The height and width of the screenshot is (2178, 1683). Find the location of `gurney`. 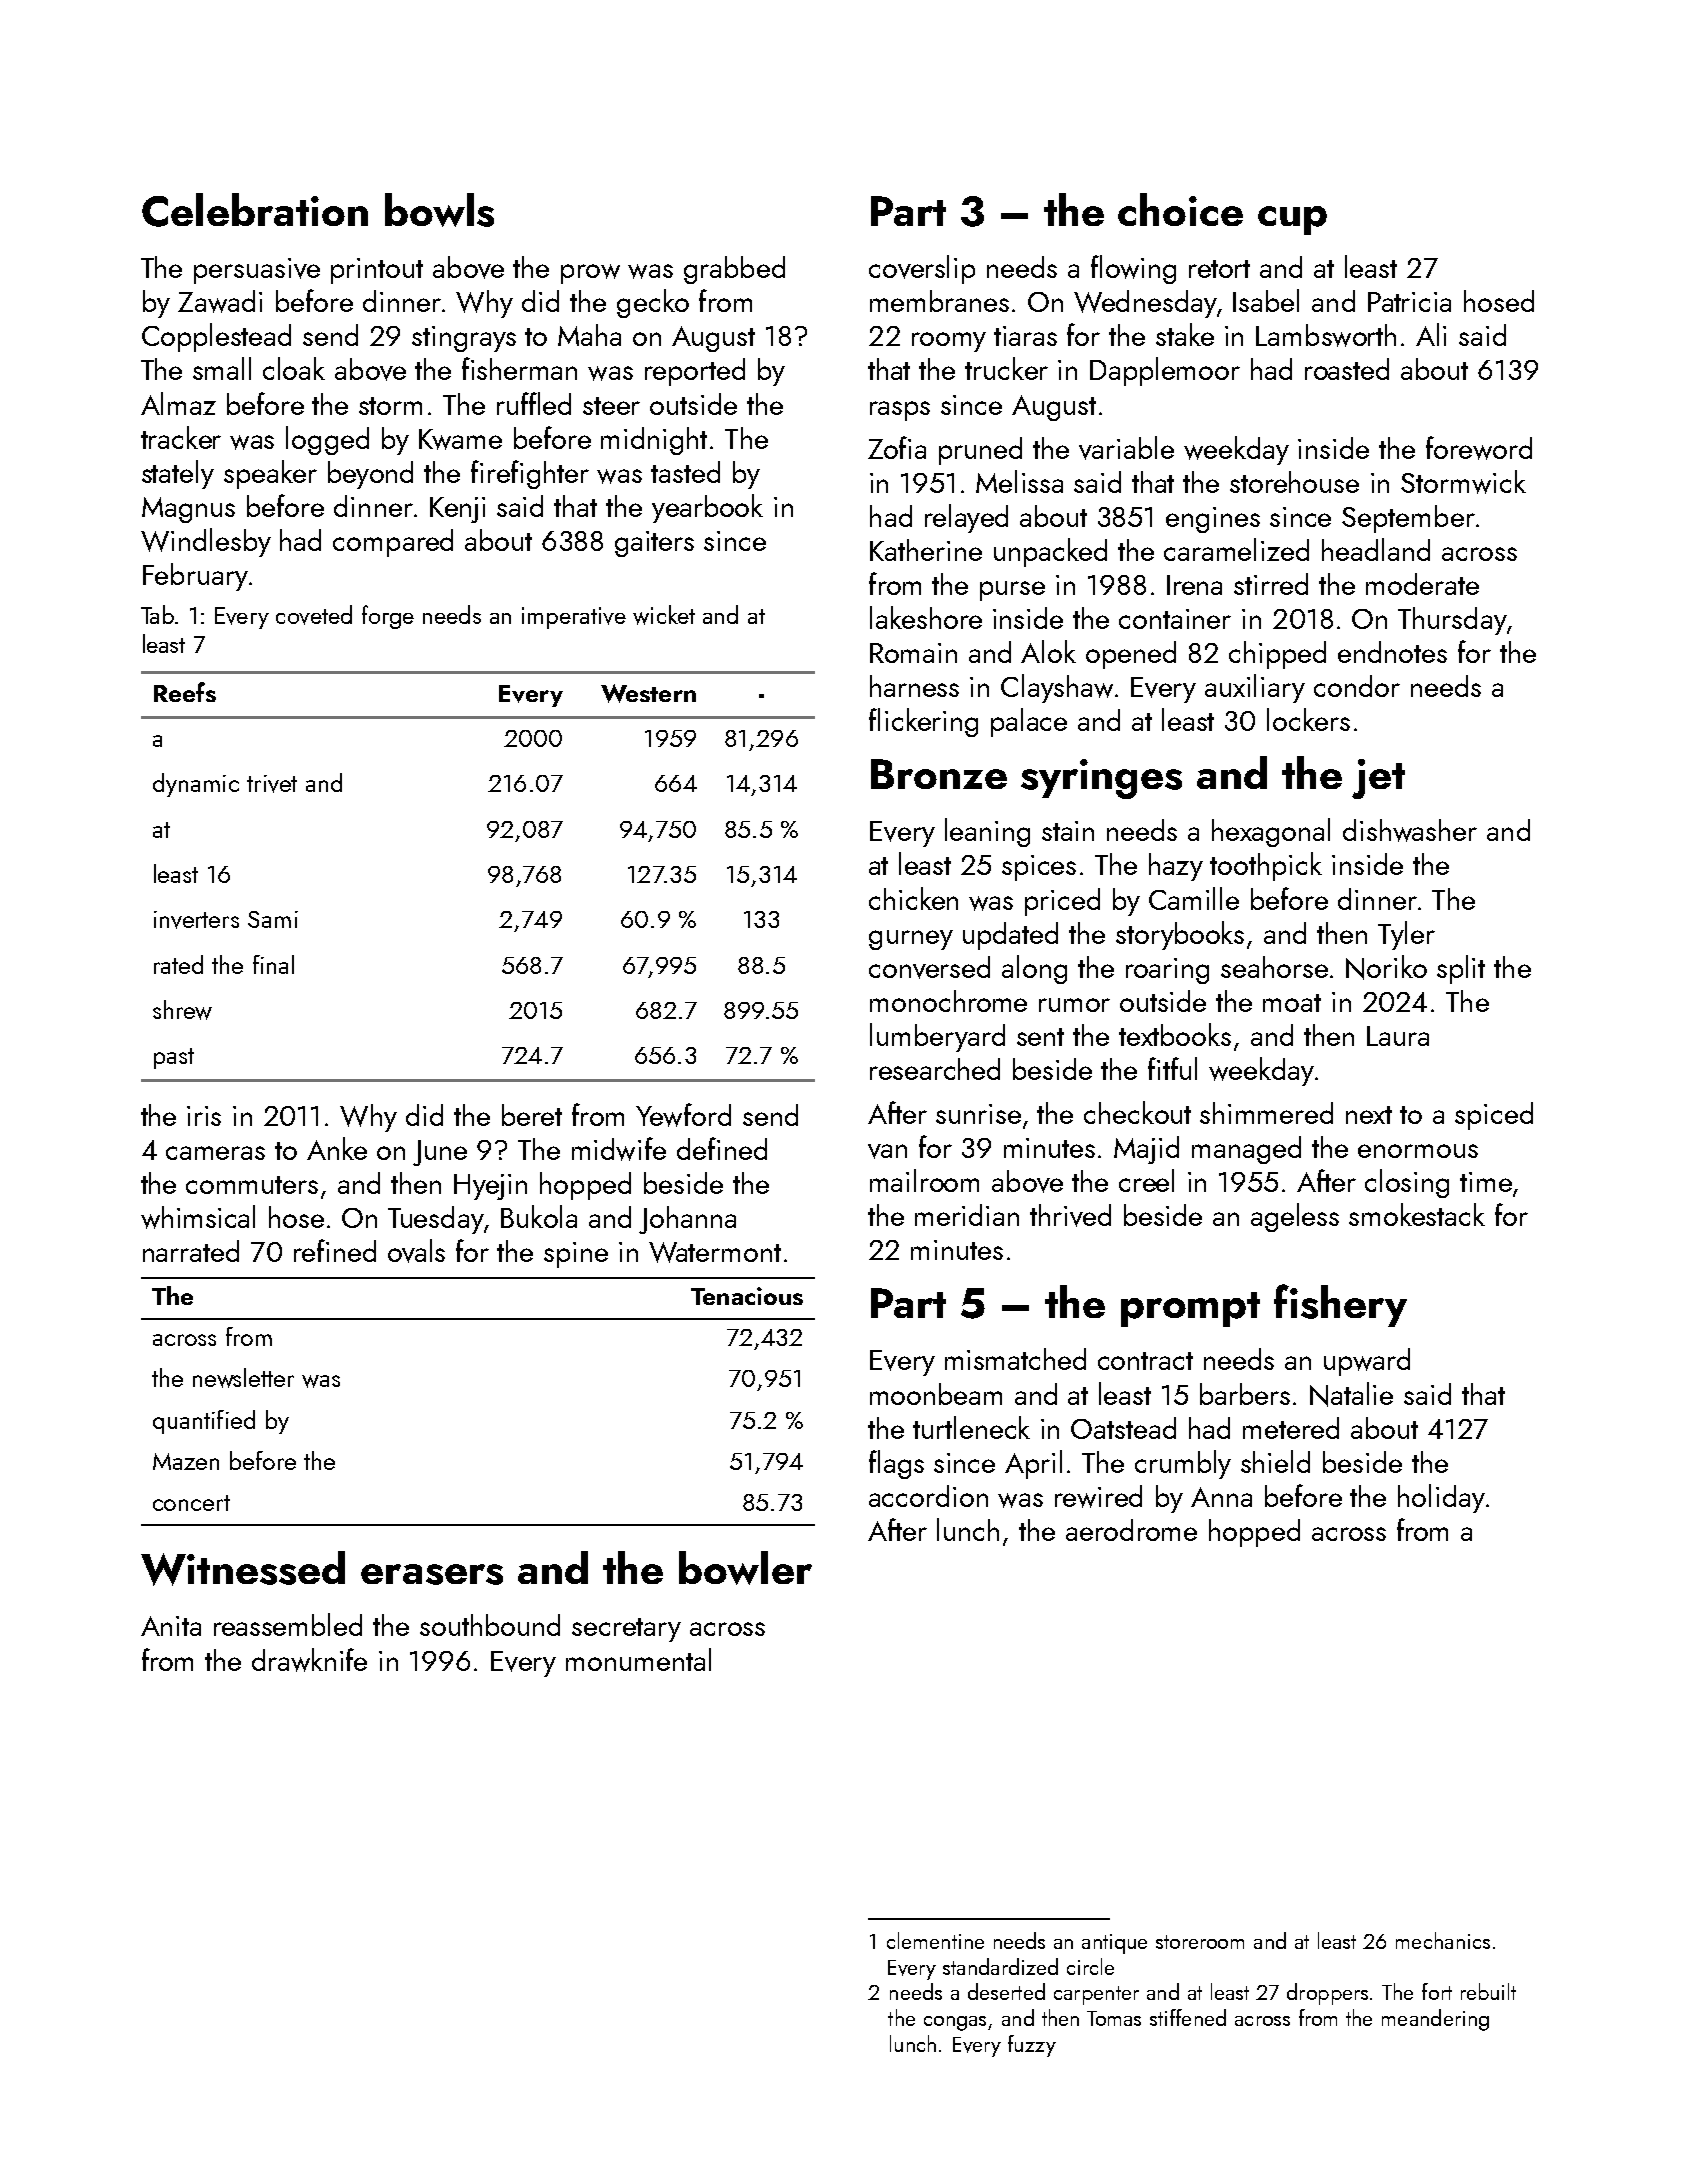

gurney is located at coordinates (911, 940).
